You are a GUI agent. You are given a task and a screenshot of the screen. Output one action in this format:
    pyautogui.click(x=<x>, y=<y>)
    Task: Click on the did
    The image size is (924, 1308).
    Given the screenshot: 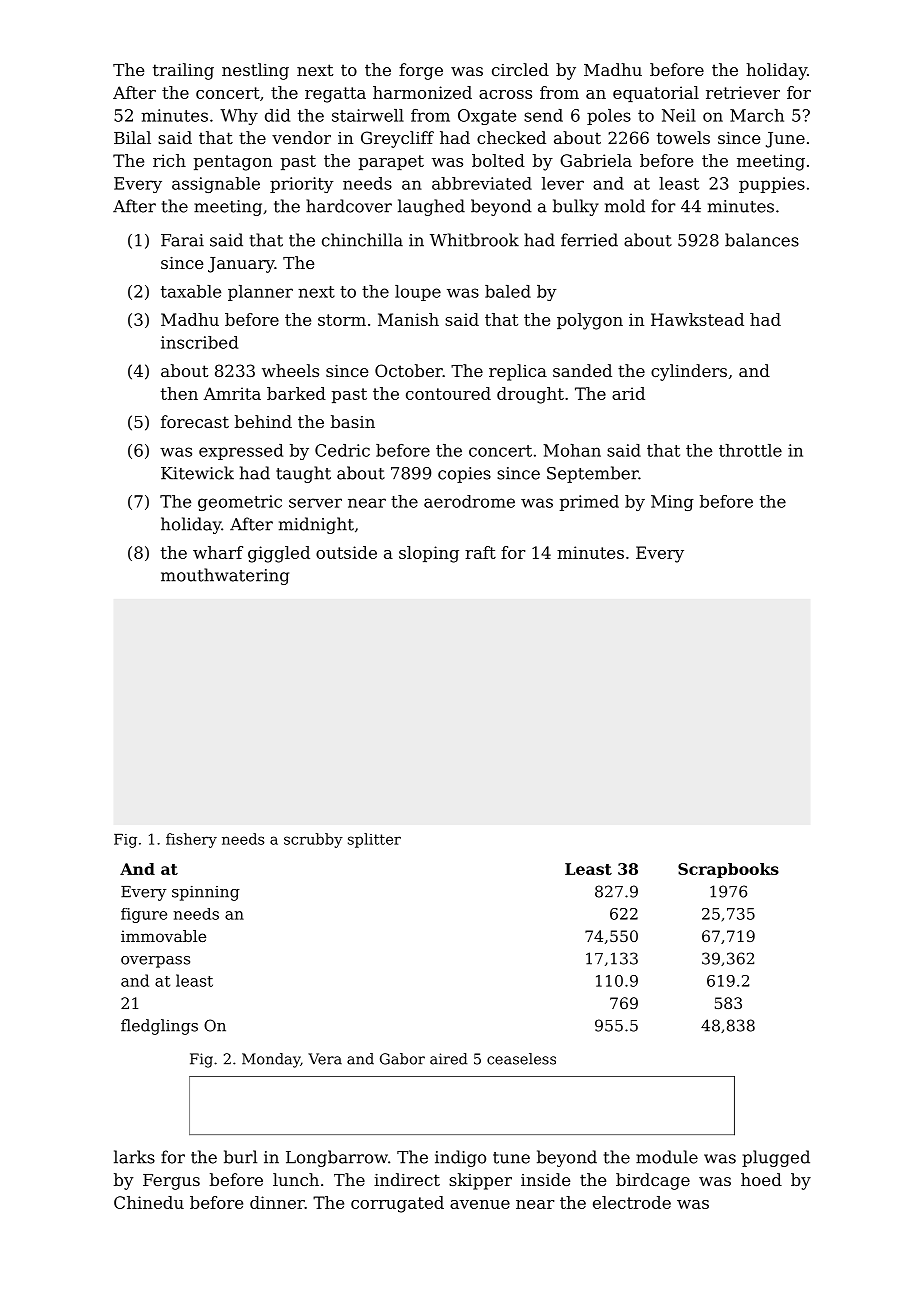 What is the action you would take?
    pyautogui.click(x=277, y=115)
